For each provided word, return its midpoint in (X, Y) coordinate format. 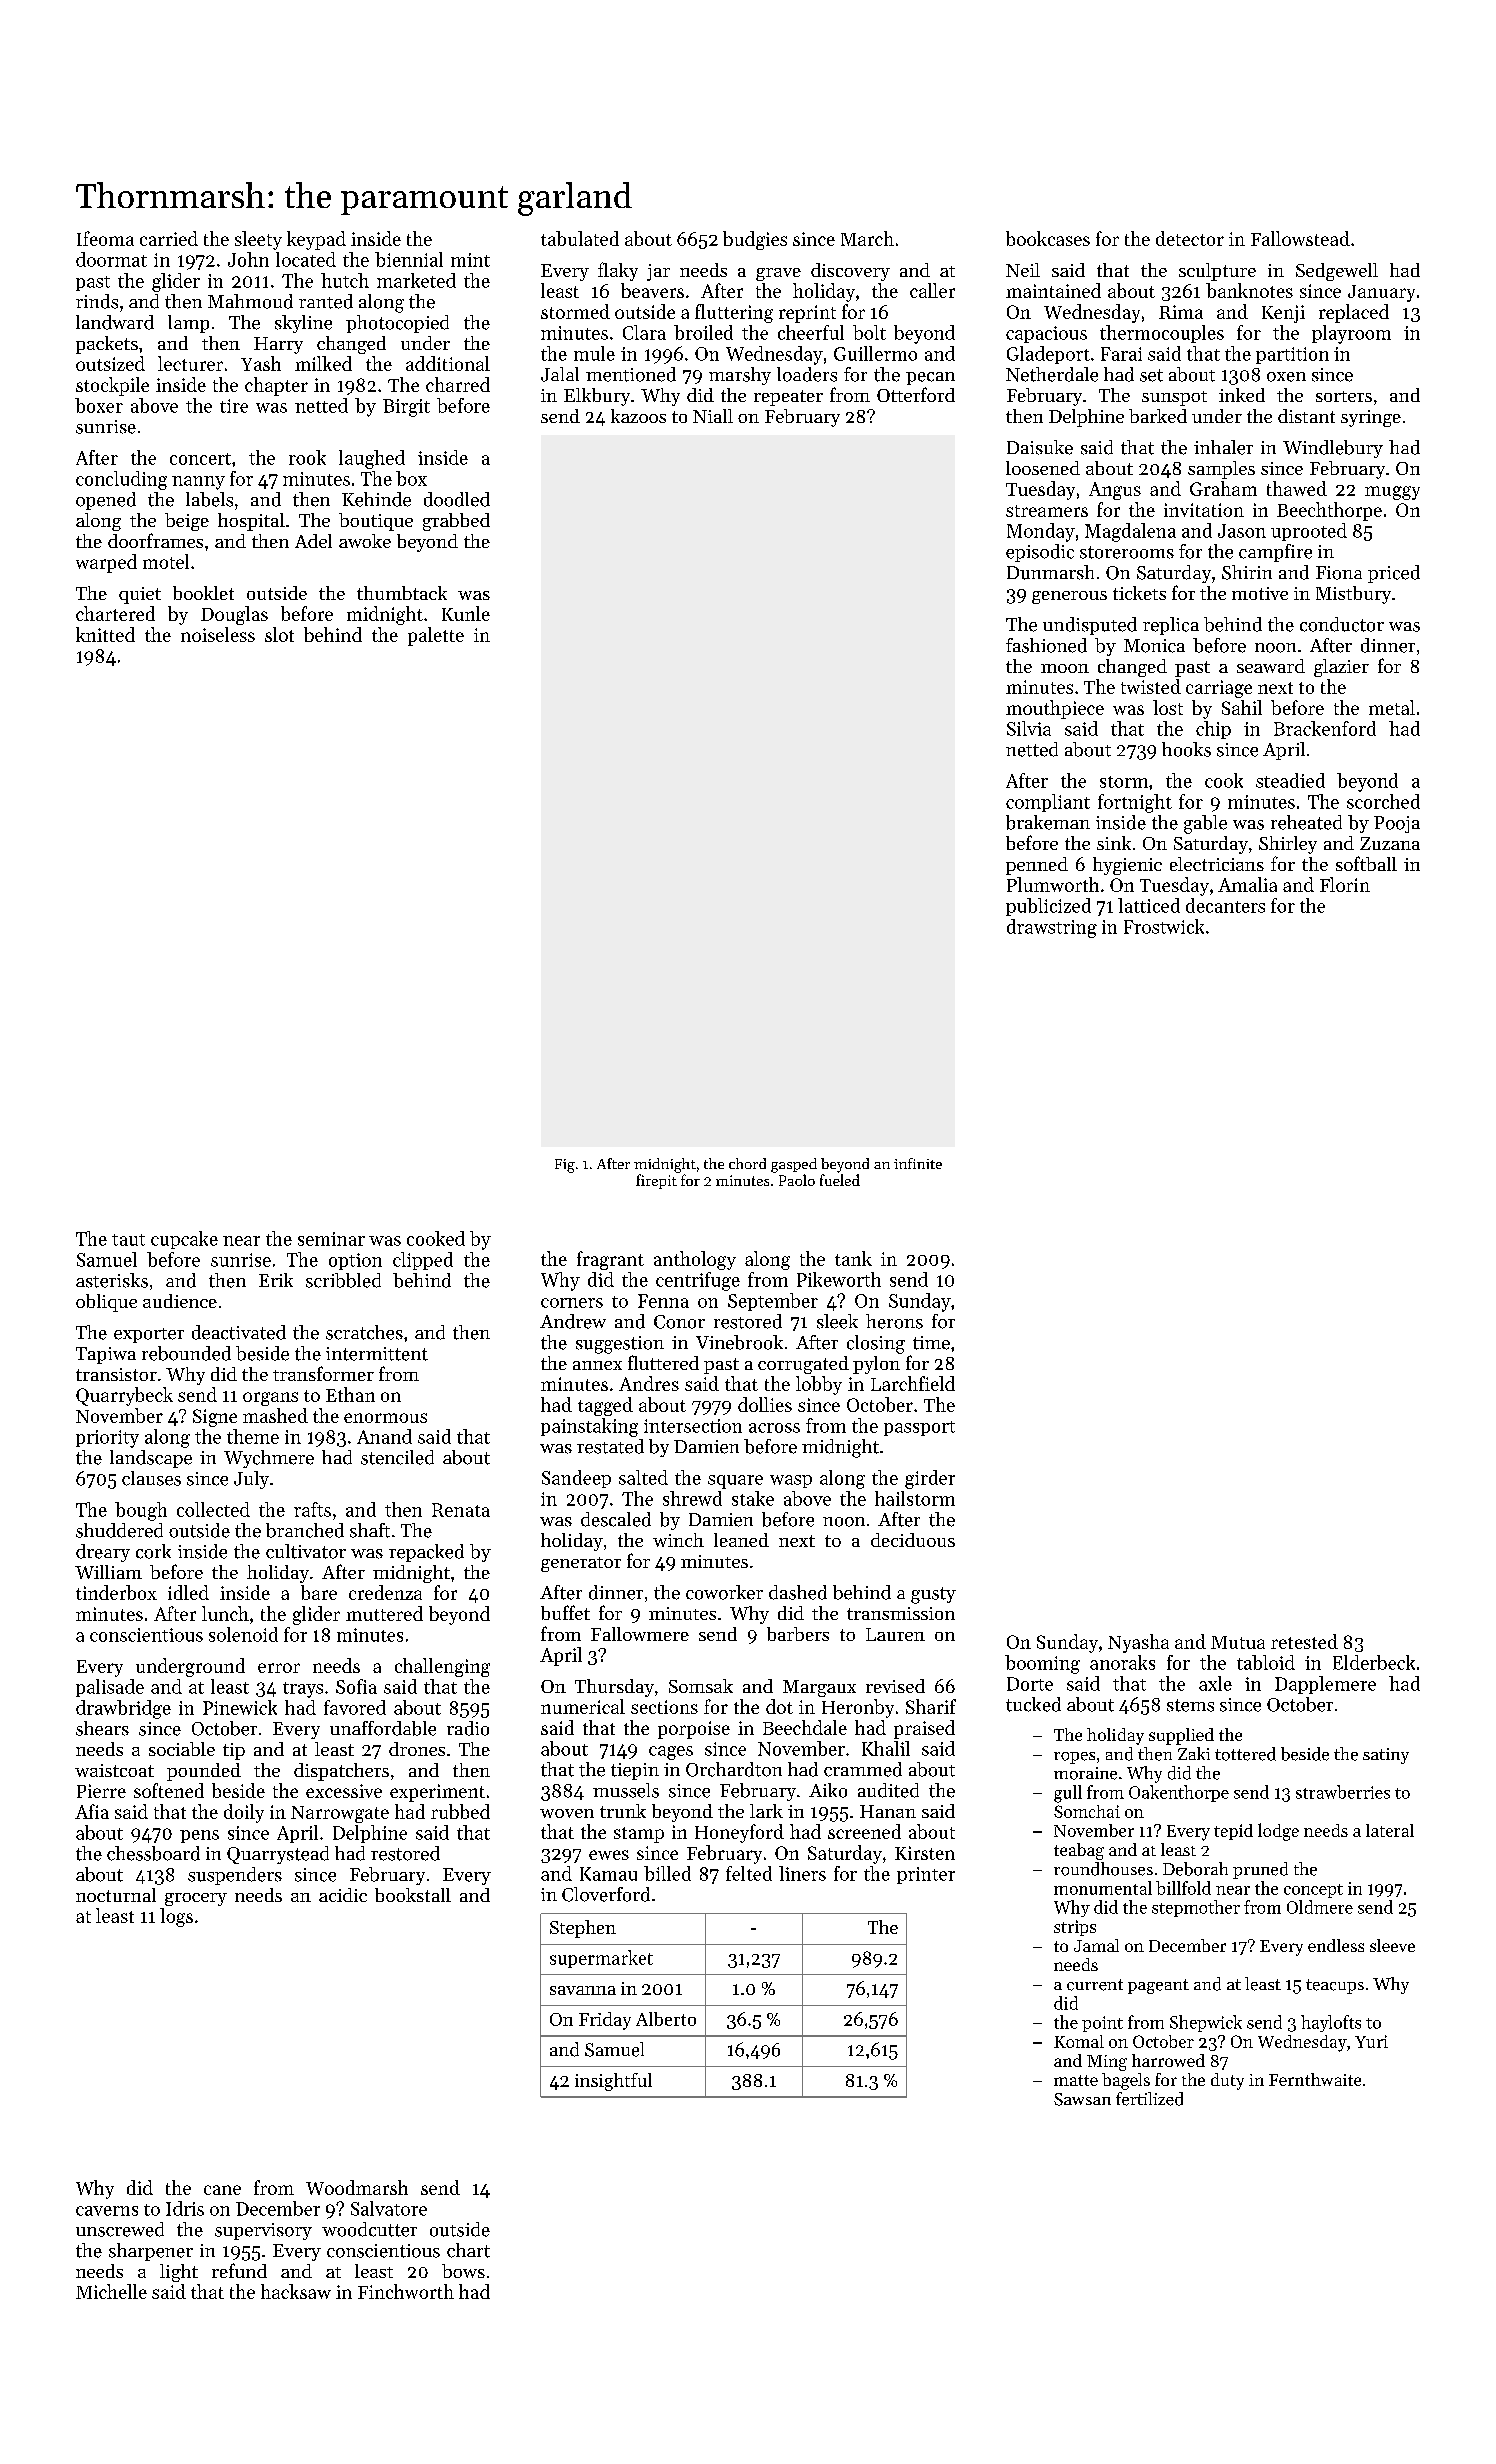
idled (188, 1592)
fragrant (610, 1260)
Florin (1345, 884)
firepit (656, 1181)
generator (581, 1564)
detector (1190, 238)
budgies (755, 240)
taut (128, 1240)
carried (169, 238)
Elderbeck (1374, 1662)
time (931, 1343)
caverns (107, 2211)
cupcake (184, 1240)
